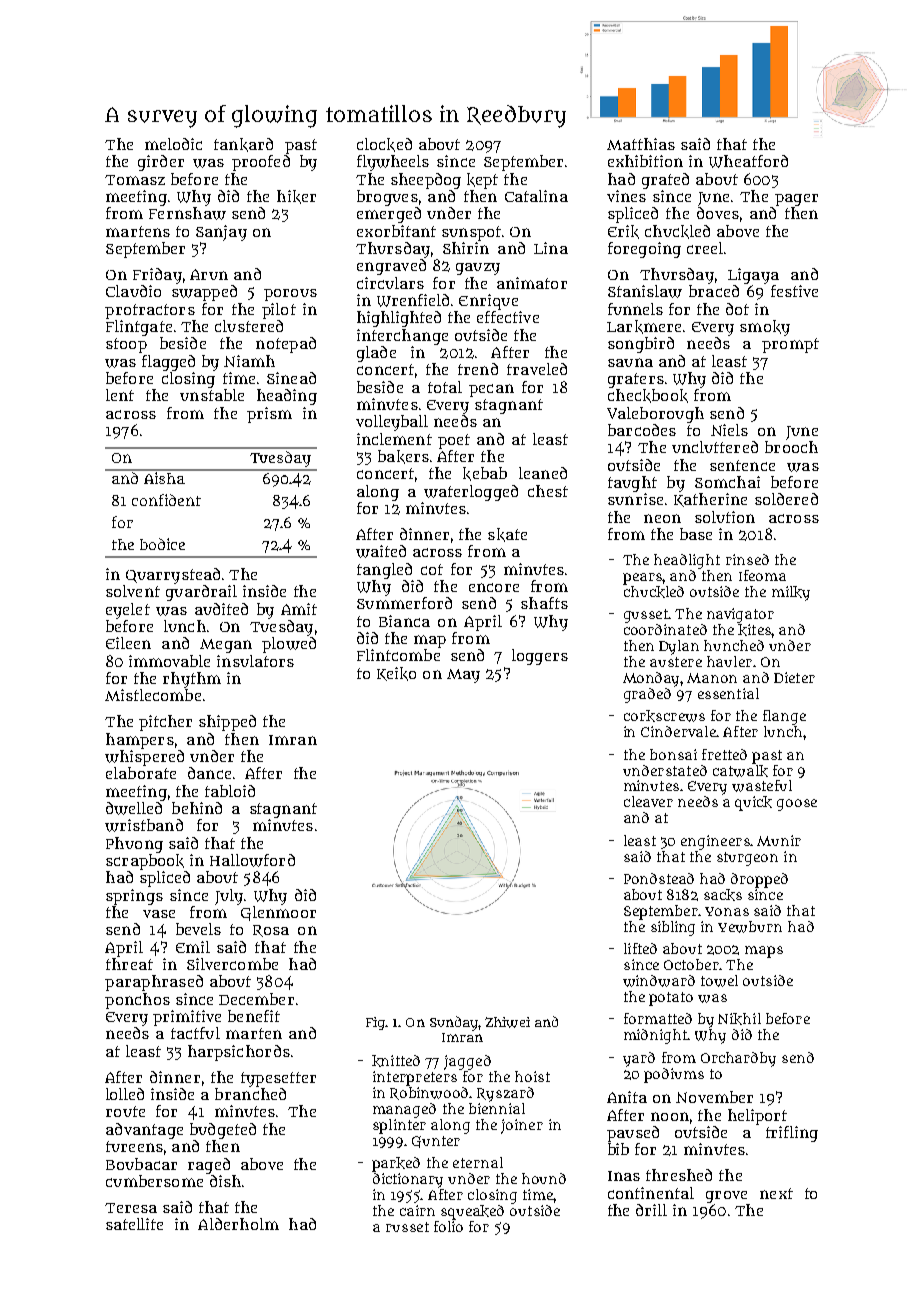 The width and height of the page is (924, 1308). Describe the element at coordinates (759, 880) in the page. I see `dropped` at that location.
